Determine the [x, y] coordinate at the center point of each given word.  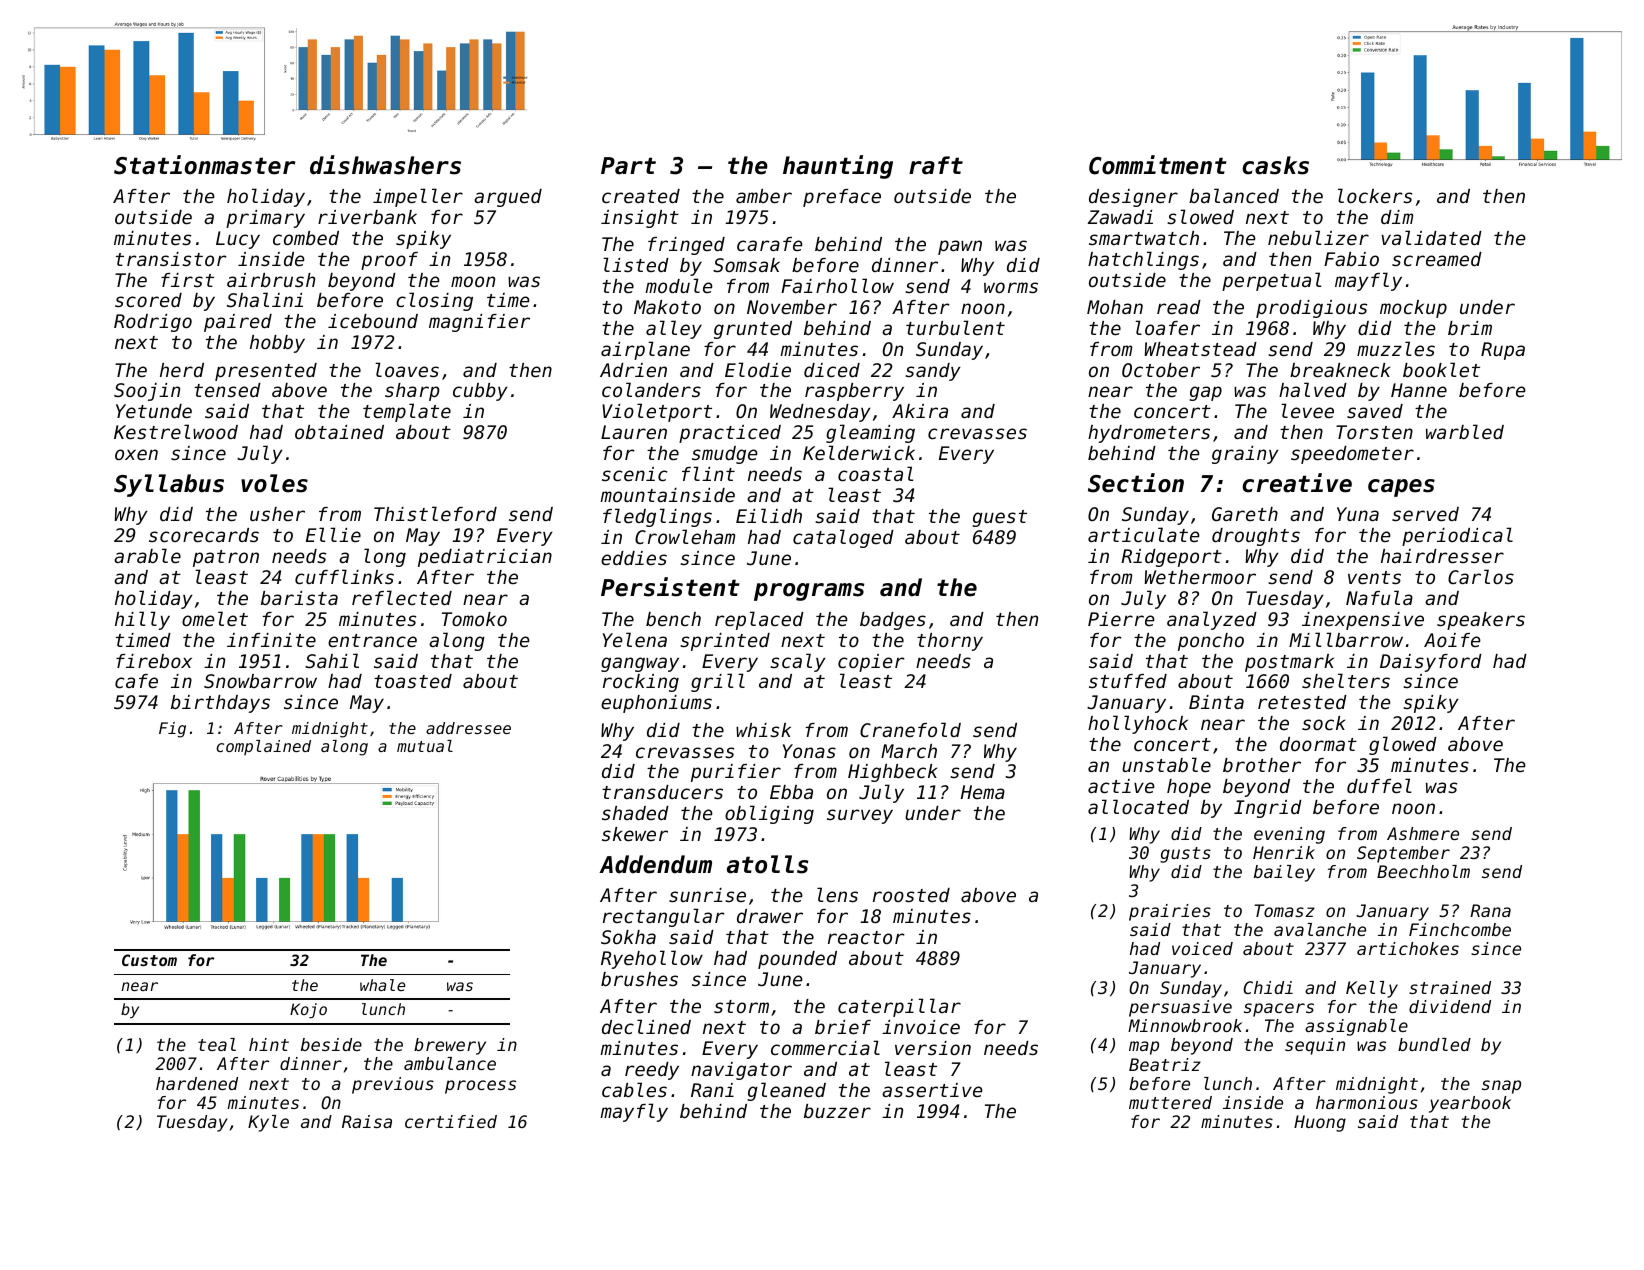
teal [217, 1044]
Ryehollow [652, 959]
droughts [1256, 537]
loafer [1167, 327]
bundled [1434, 1044]
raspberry [854, 392]
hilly [142, 620]
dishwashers [385, 165]
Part [628, 166]
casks [1275, 165]
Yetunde [154, 411]
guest [999, 518]
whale [383, 985]
